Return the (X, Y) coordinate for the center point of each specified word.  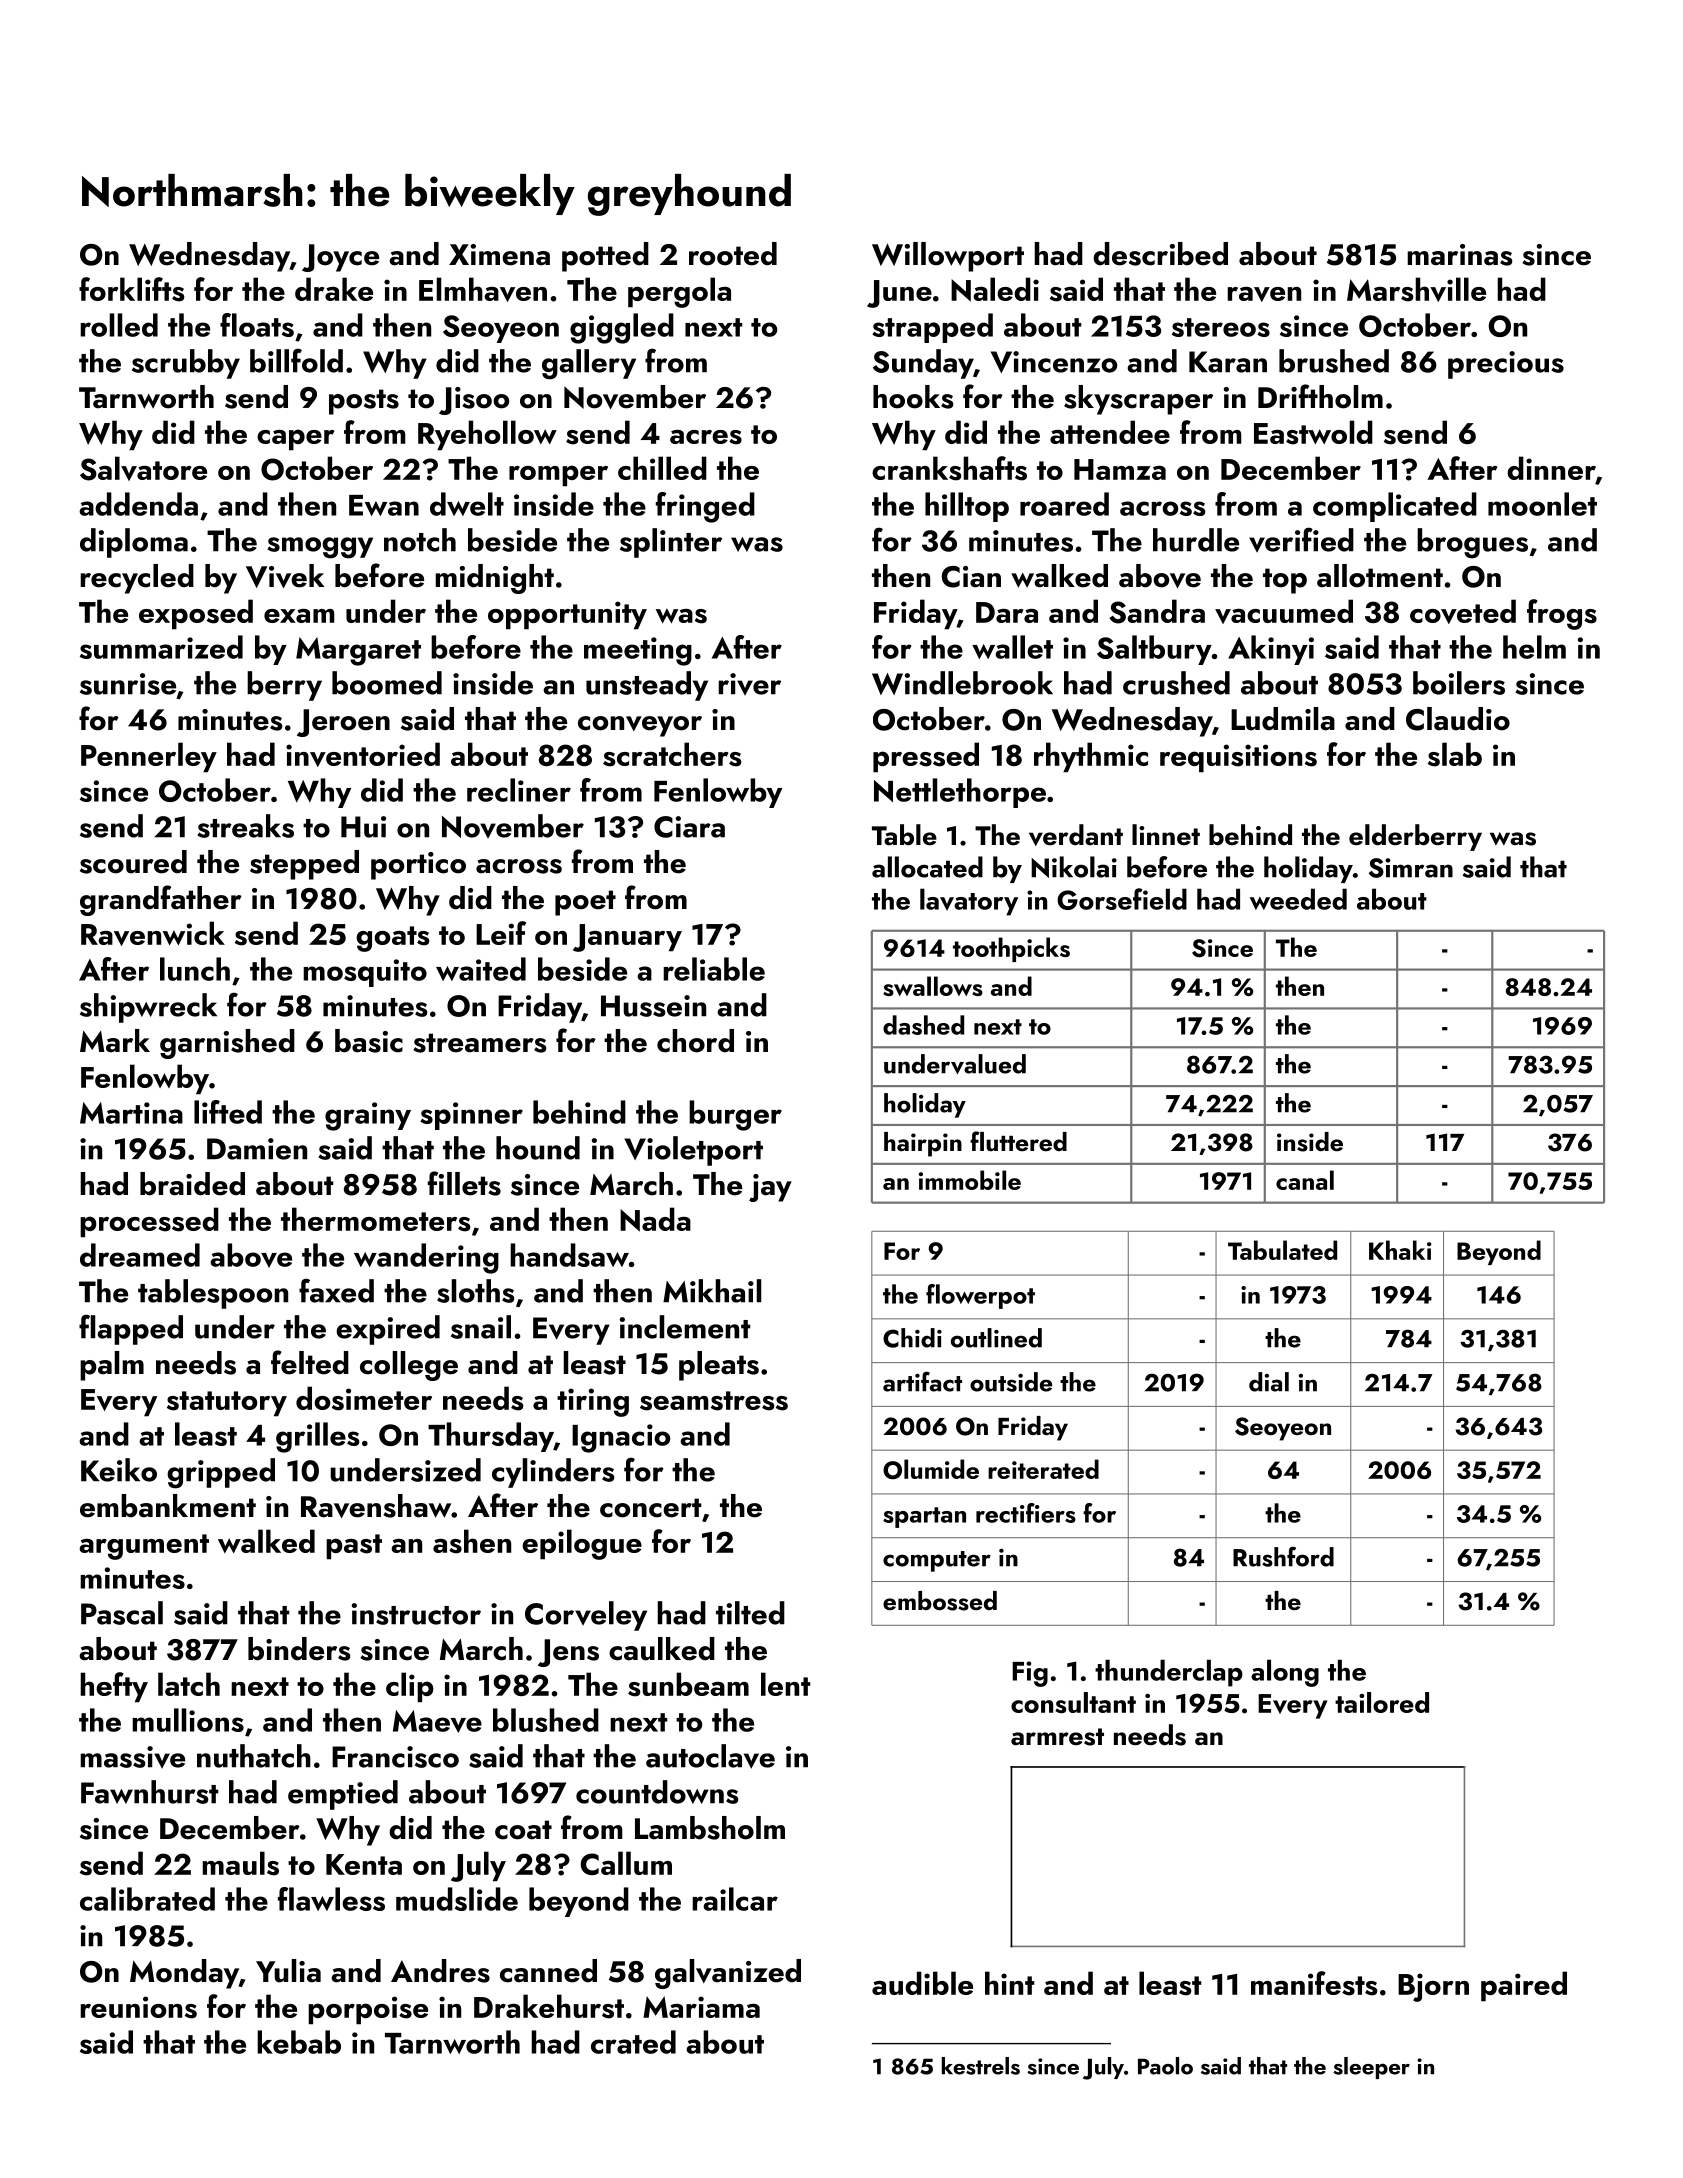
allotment (1380, 576)
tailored (1382, 1702)
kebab (299, 2042)
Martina (131, 1113)
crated (633, 2042)
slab (1455, 754)
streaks (245, 826)
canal (1305, 1180)
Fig (1030, 1674)
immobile (970, 1180)
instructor (416, 1614)
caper (295, 440)
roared (1064, 504)
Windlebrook (962, 683)
